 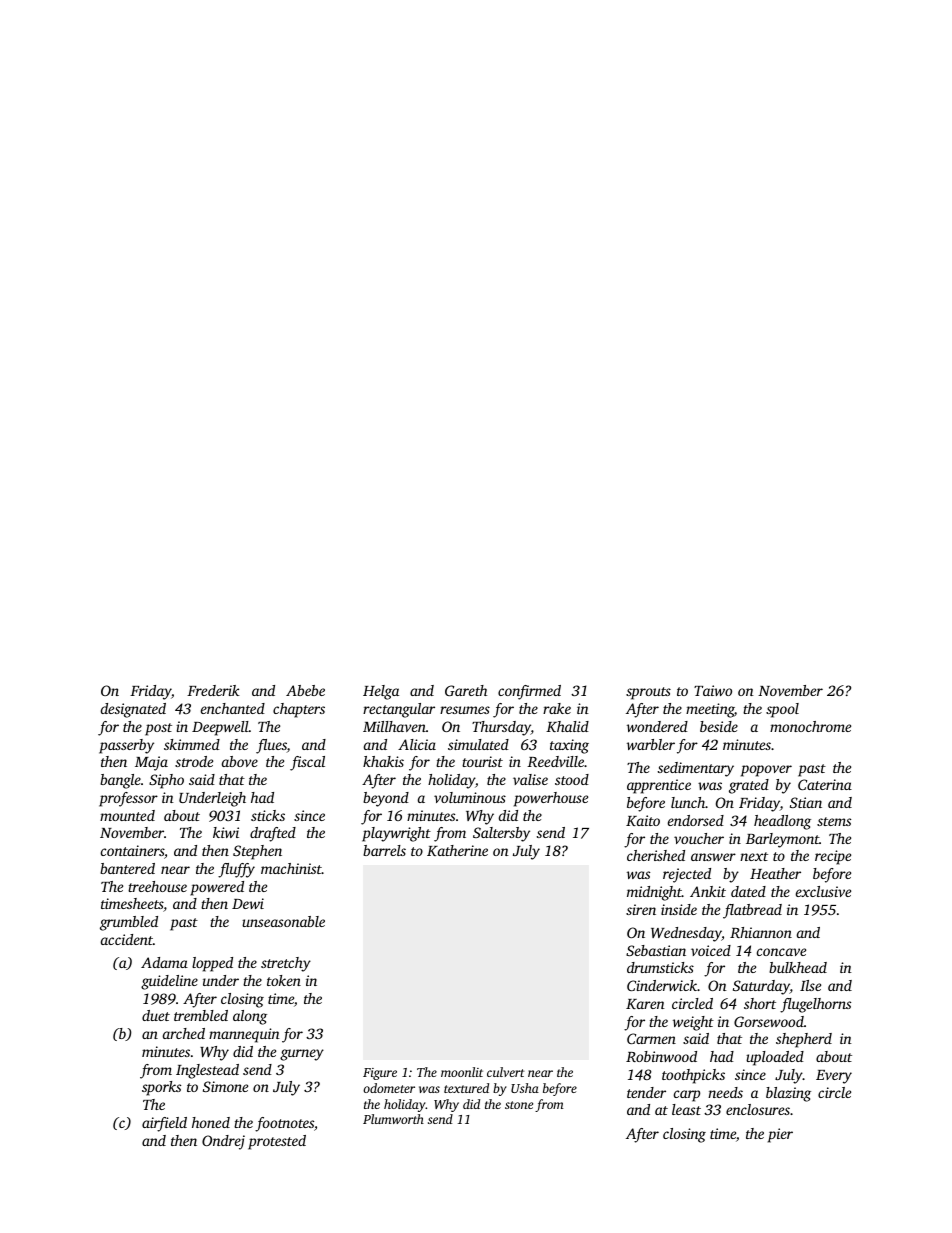 What do you see at coordinates (291, 868) in the screenshot?
I see `machinist` at bounding box center [291, 868].
